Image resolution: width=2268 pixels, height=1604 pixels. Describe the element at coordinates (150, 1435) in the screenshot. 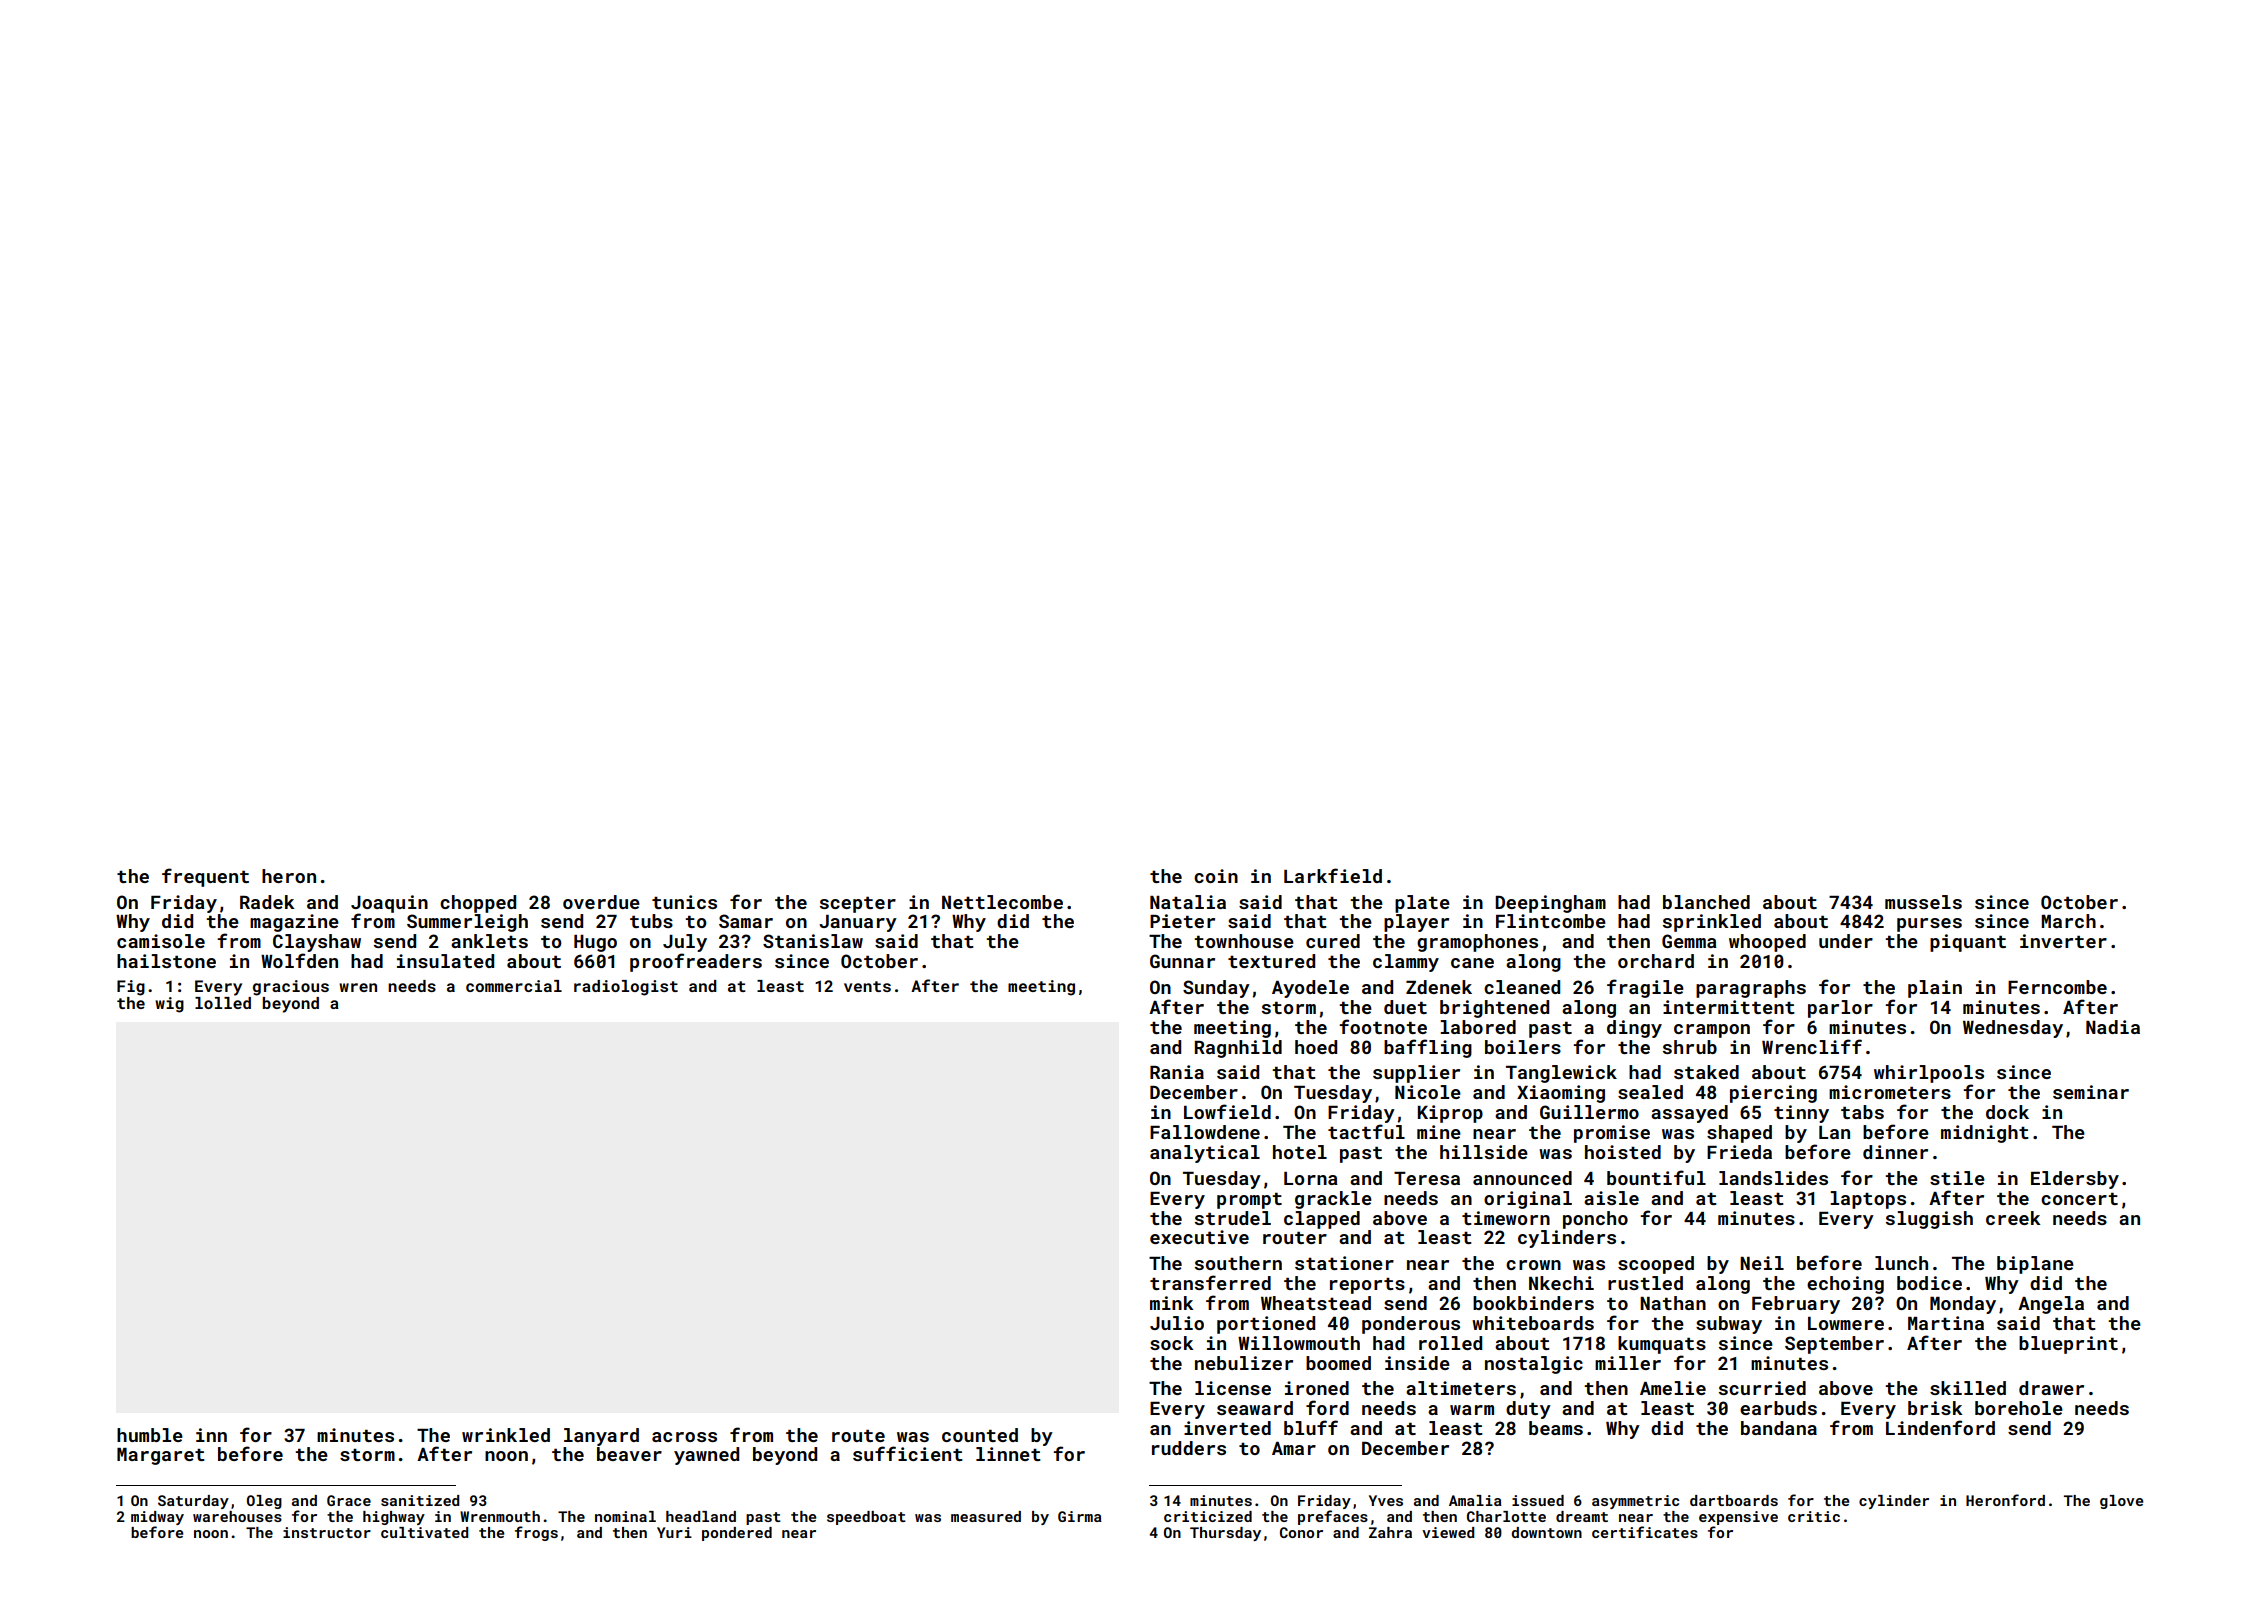

I see `humble` at that location.
